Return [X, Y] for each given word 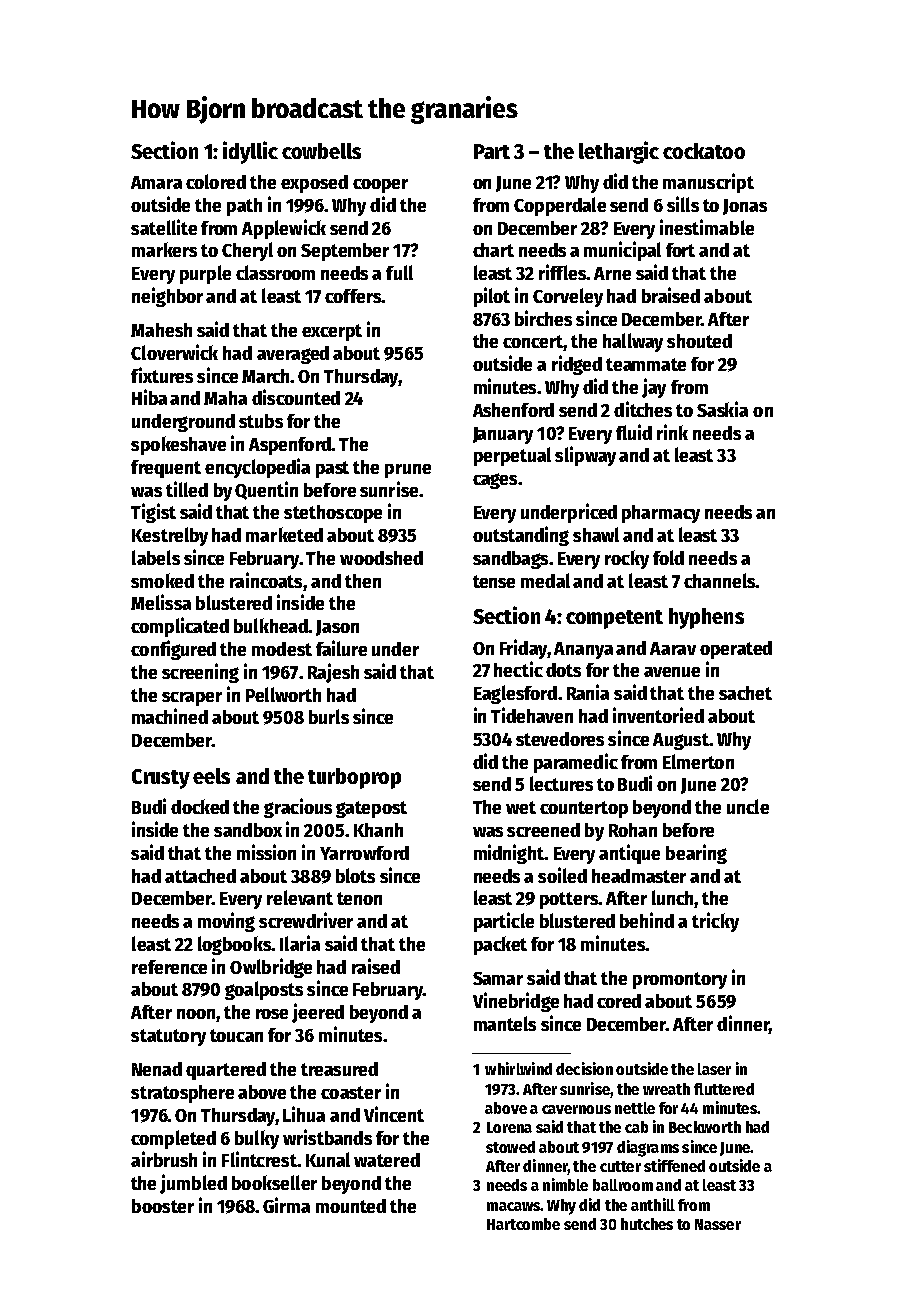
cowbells [321, 151]
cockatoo [704, 151]
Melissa [161, 602]
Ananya [583, 650]
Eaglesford [515, 694]
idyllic [250, 152]
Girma [286, 1205]
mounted [351, 1206]
